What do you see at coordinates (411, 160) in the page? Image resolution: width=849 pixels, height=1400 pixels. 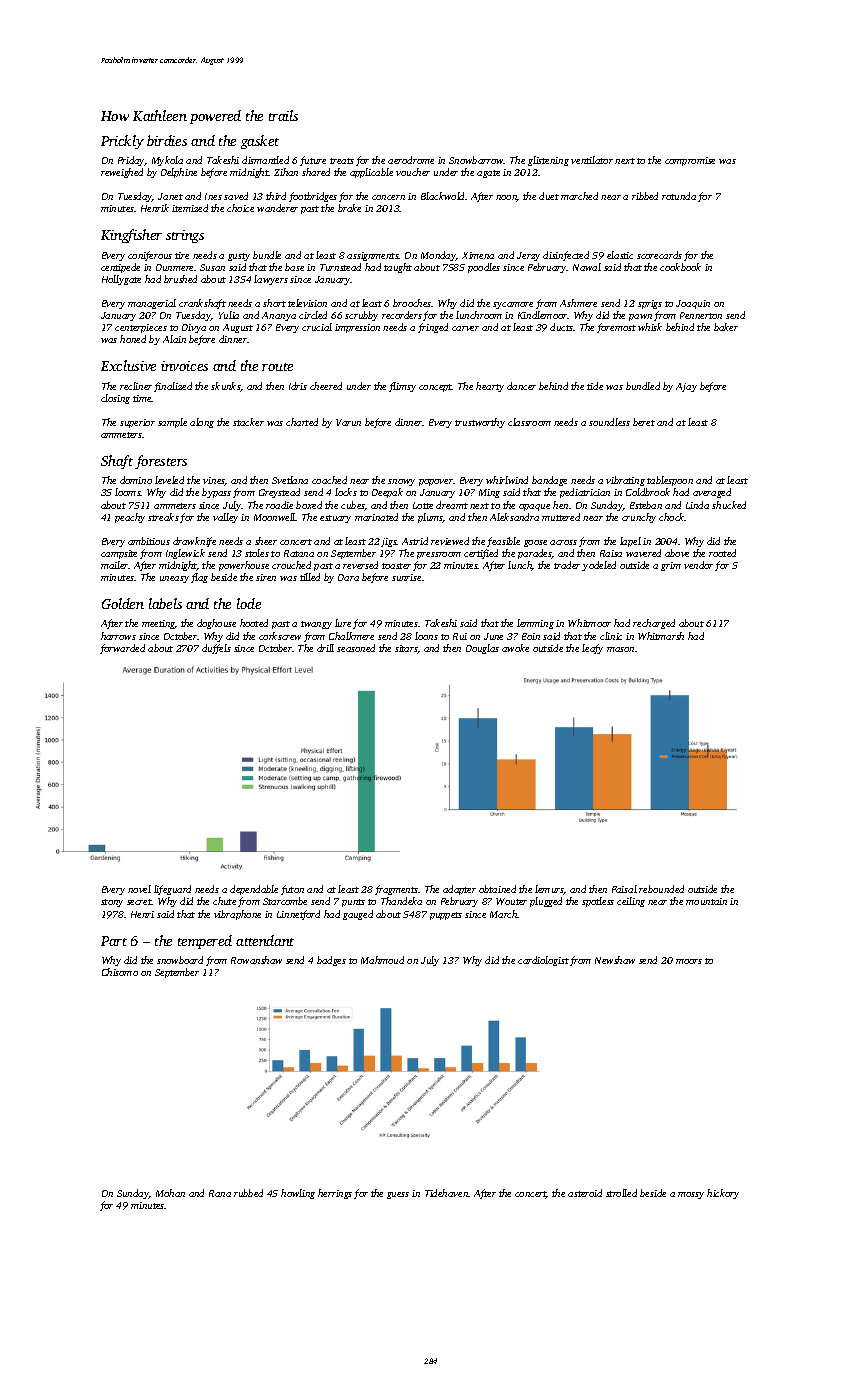 I see `aerodrome` at bounding box center [411, 160].
